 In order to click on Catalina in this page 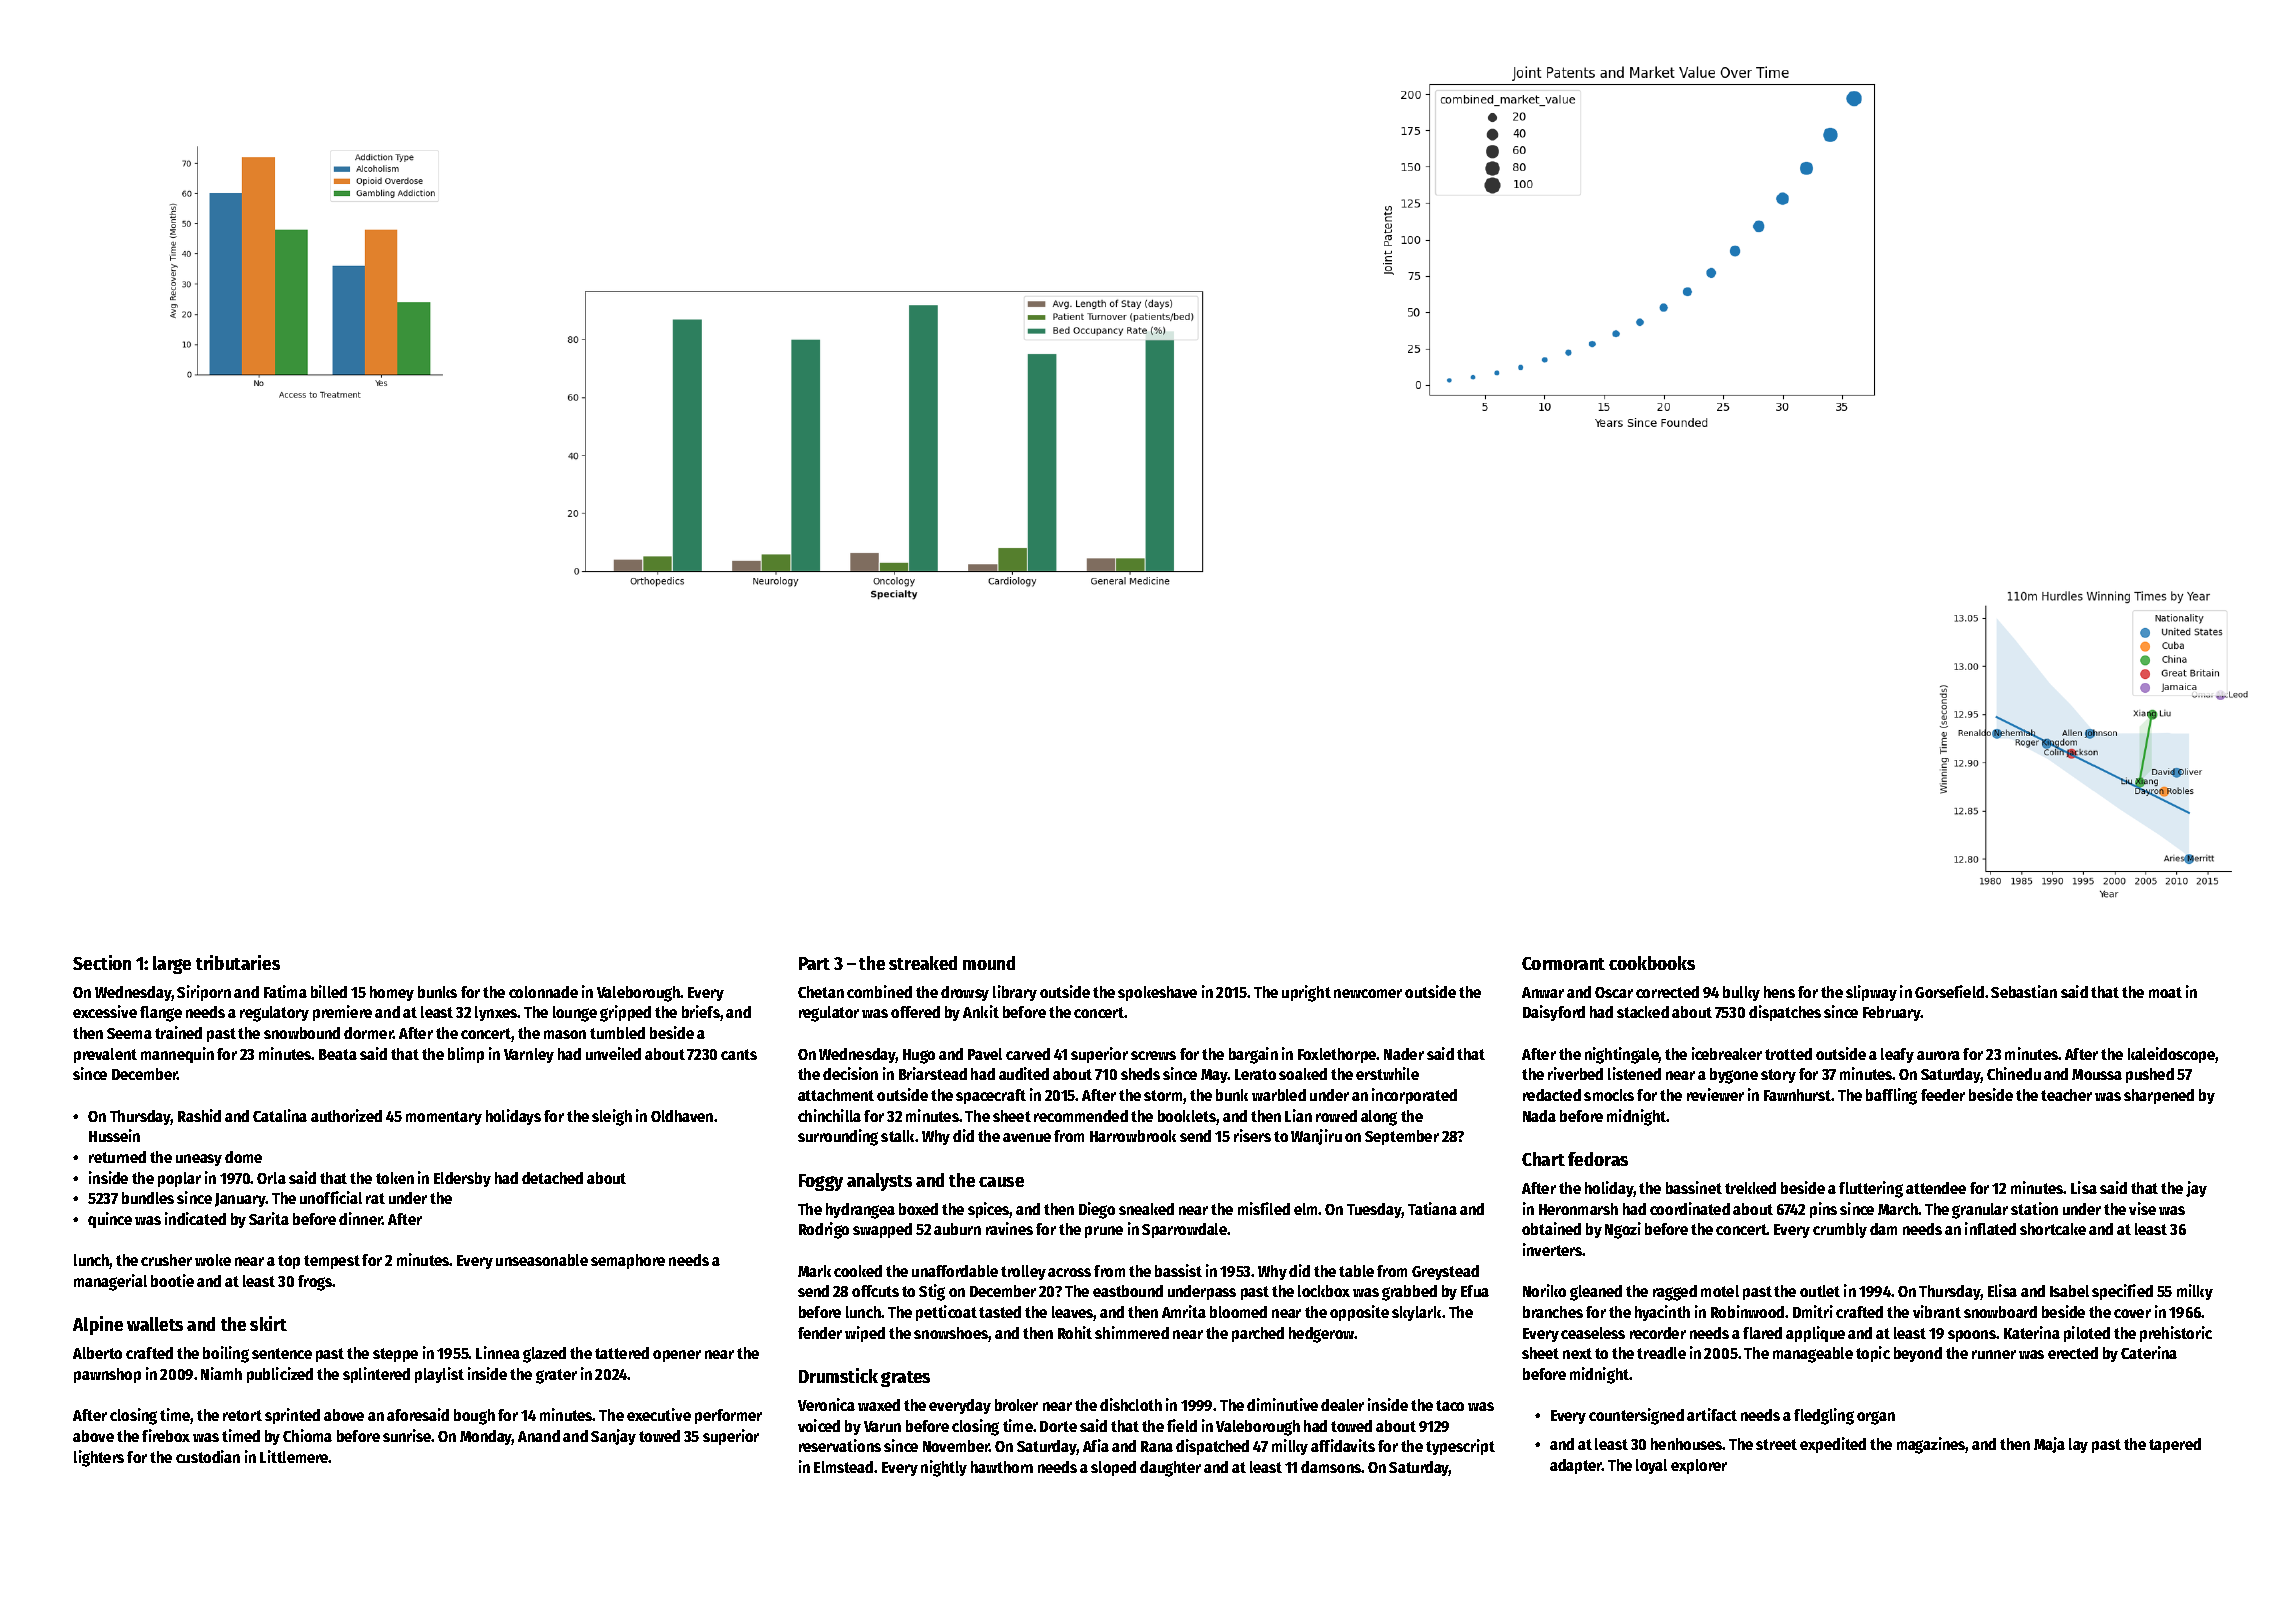, I will do `click(280, 1115)`.
